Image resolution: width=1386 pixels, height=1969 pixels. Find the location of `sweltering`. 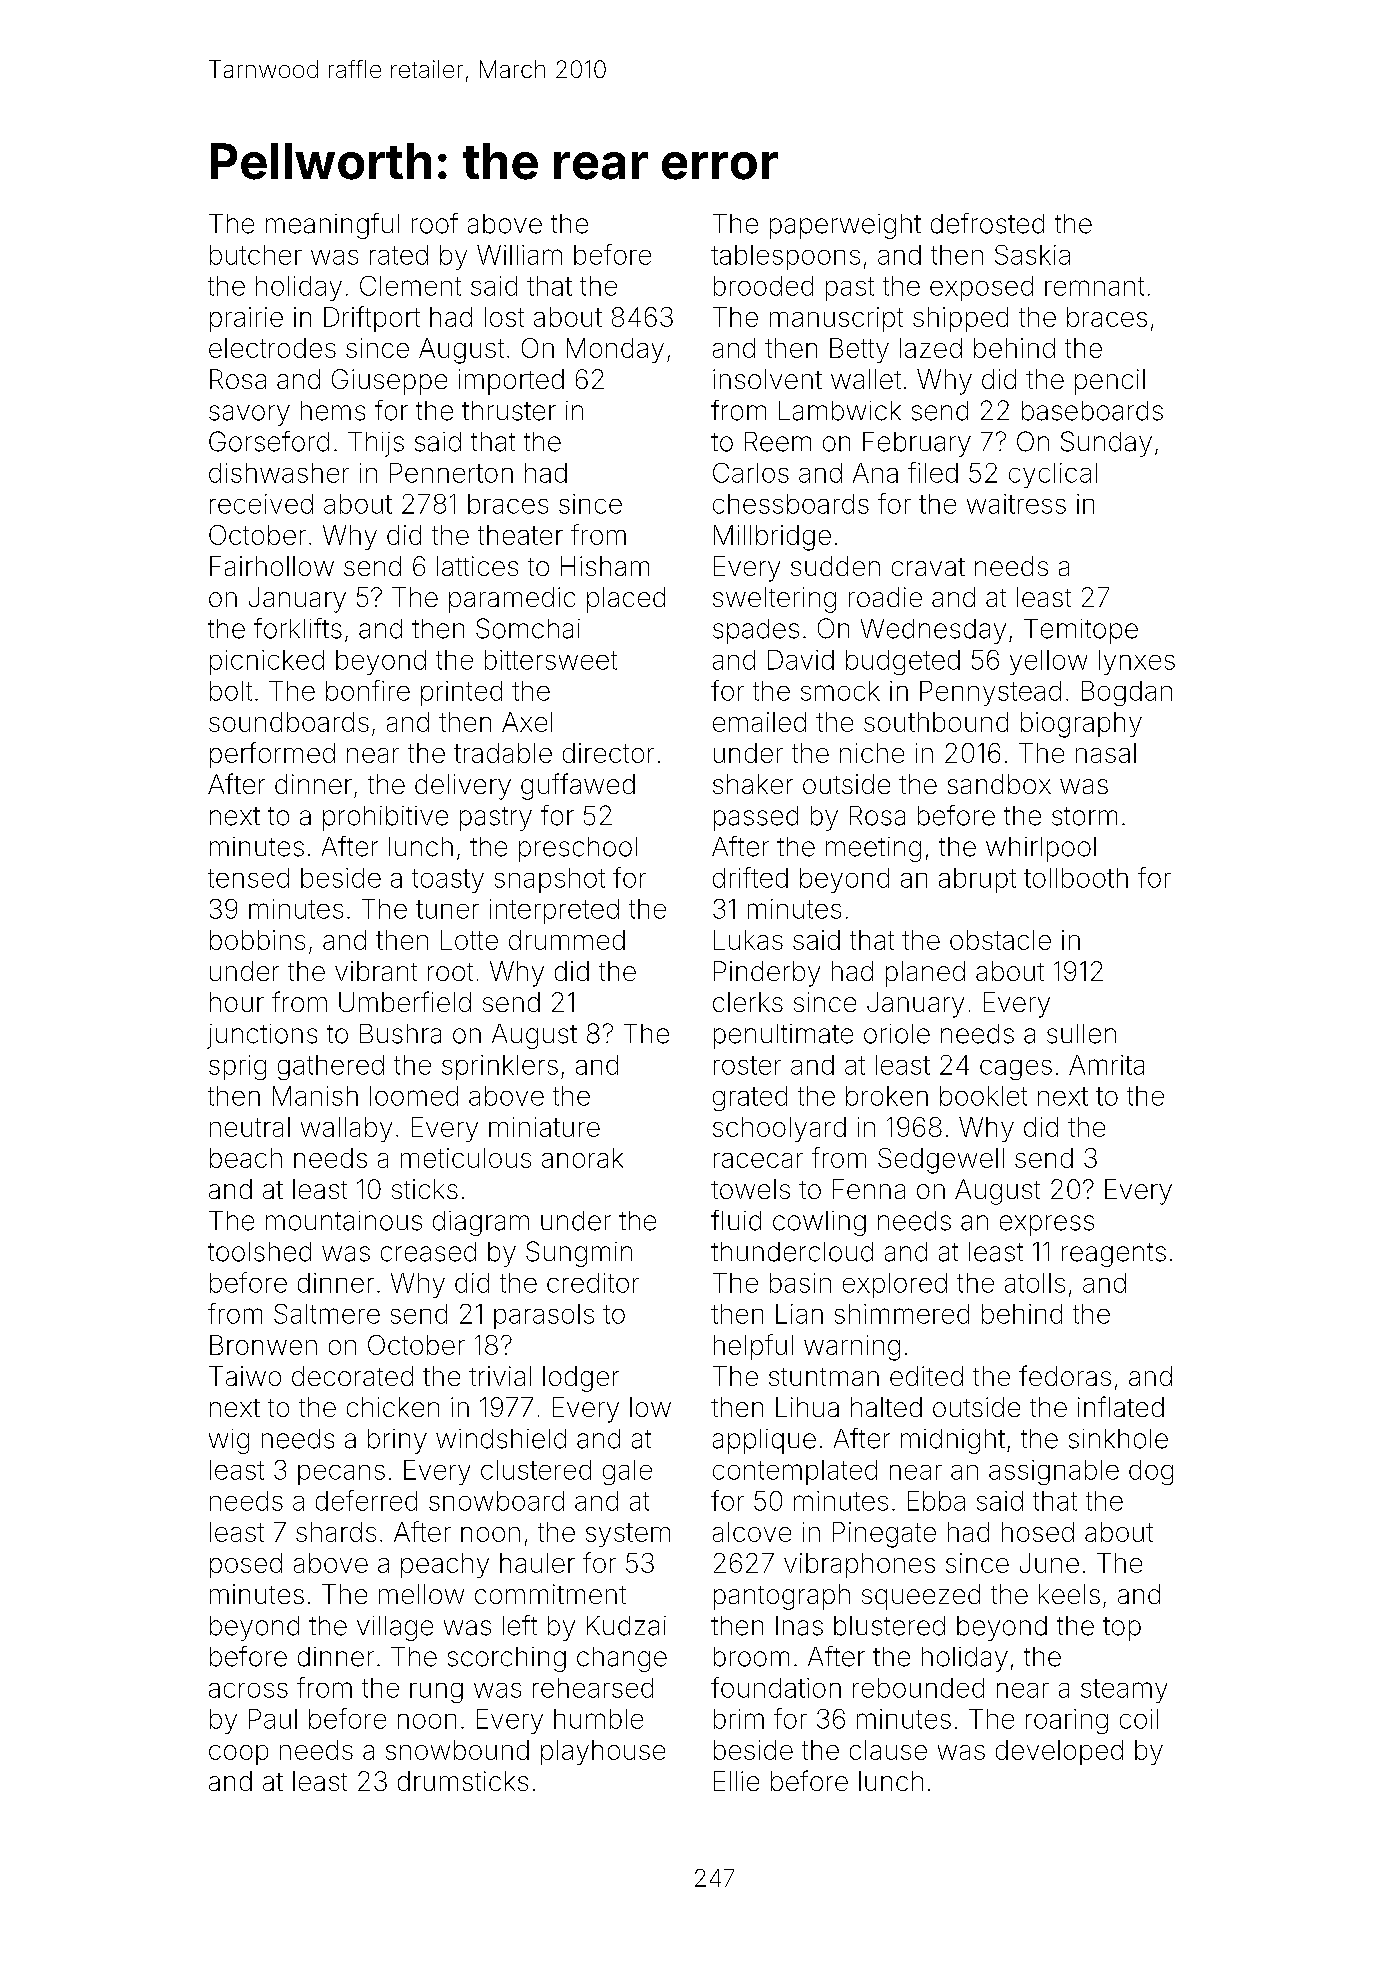

sweltering is located at coordinates (774, 600).
